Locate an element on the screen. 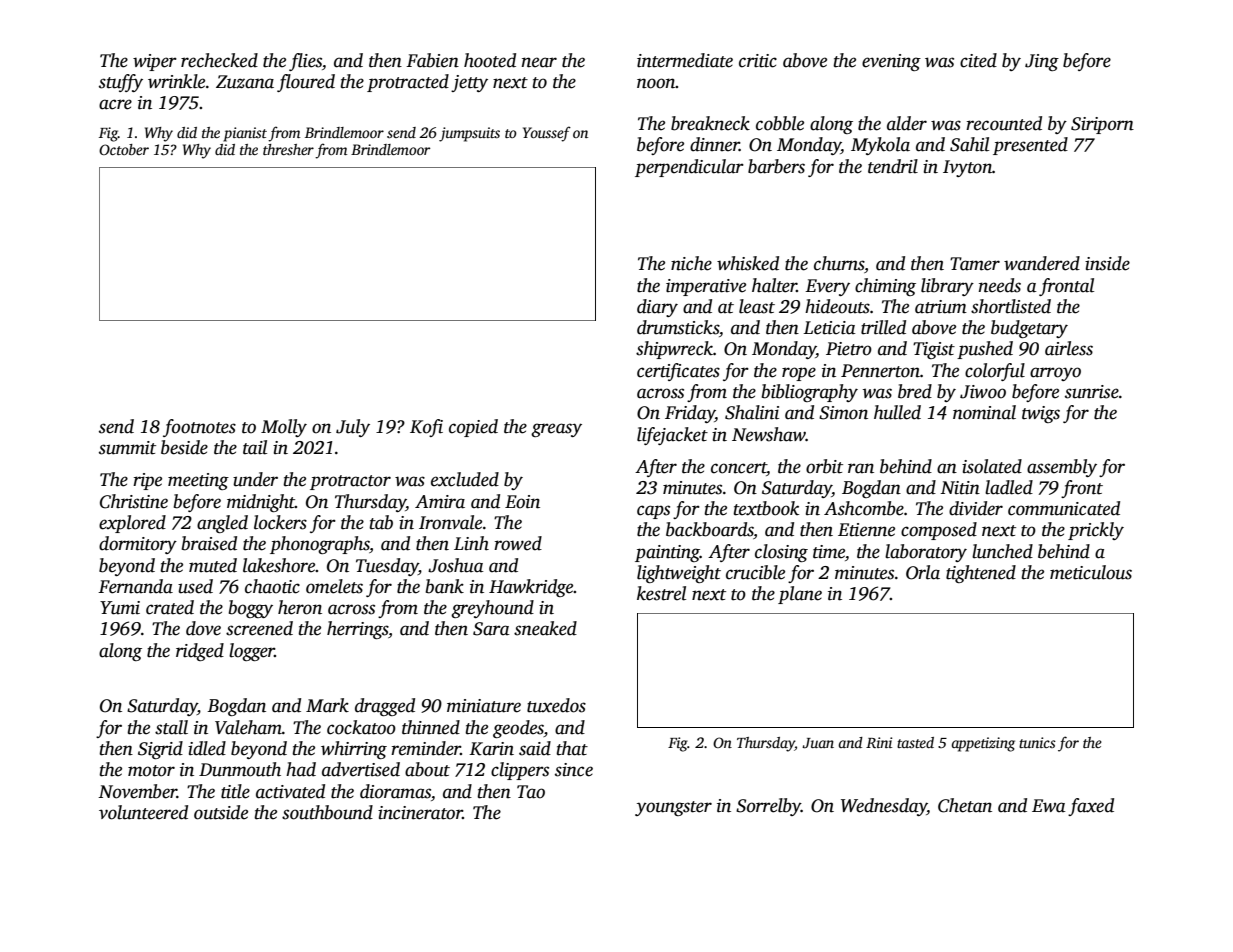 This screenshot has width=1233, height=952. October is located at coordinates (124, 149).
